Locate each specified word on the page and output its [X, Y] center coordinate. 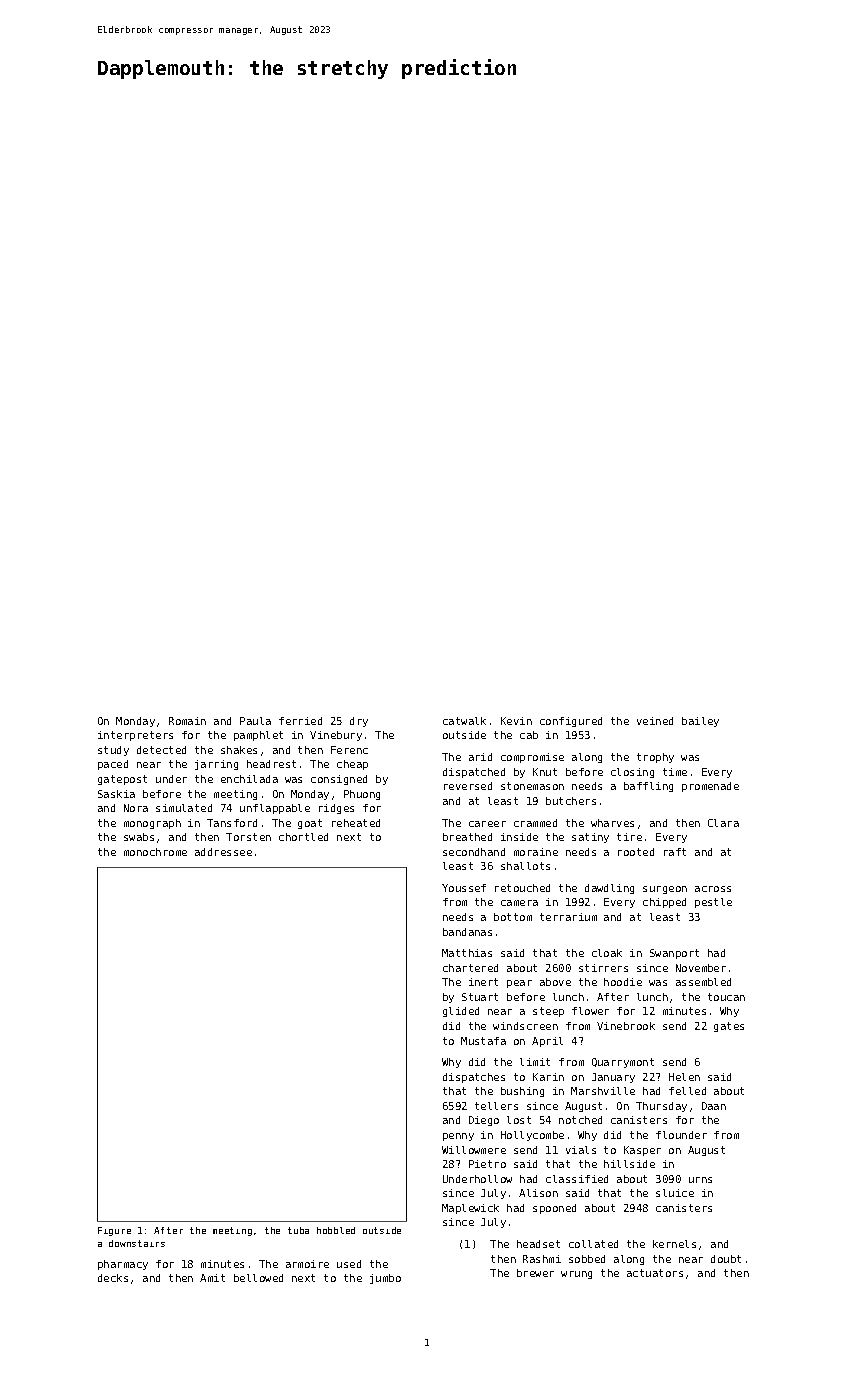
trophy [655, 758]
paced [113, 765]
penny [458, 1137]
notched [580, 1120]
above [555, 982]
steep [548, 1012]
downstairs [137, 1243]
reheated [356, 823]
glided [461, 1012]
